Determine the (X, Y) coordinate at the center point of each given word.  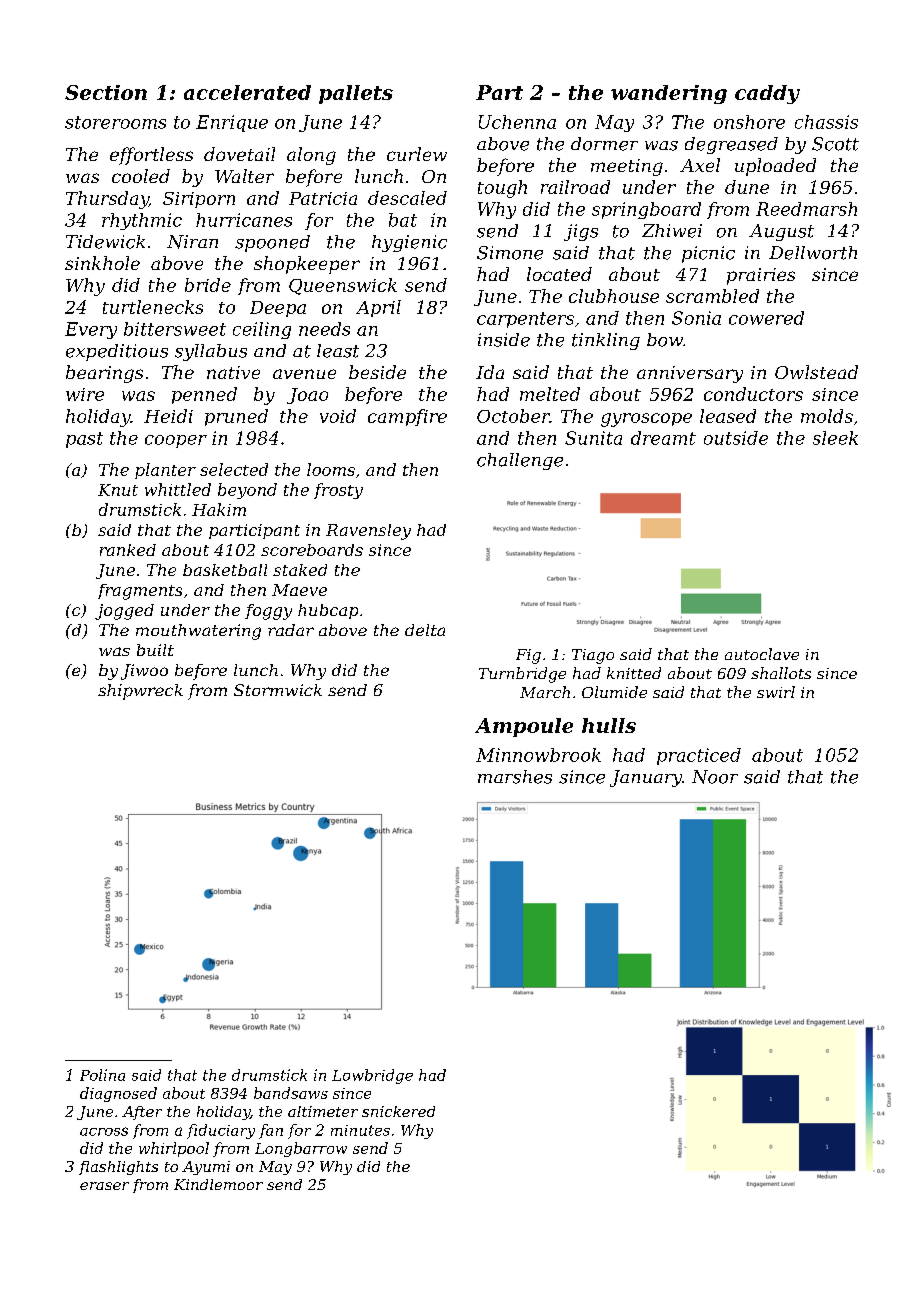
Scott (835, 144)
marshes (515, 777)
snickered (398, 1111)
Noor (715, 777)
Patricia (323, 198)
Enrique (232, 123)
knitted (634, 673)
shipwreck (140, 692)
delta (425, 630)
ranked (128, 550)
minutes (360, 1130)
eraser (104, 1186)
